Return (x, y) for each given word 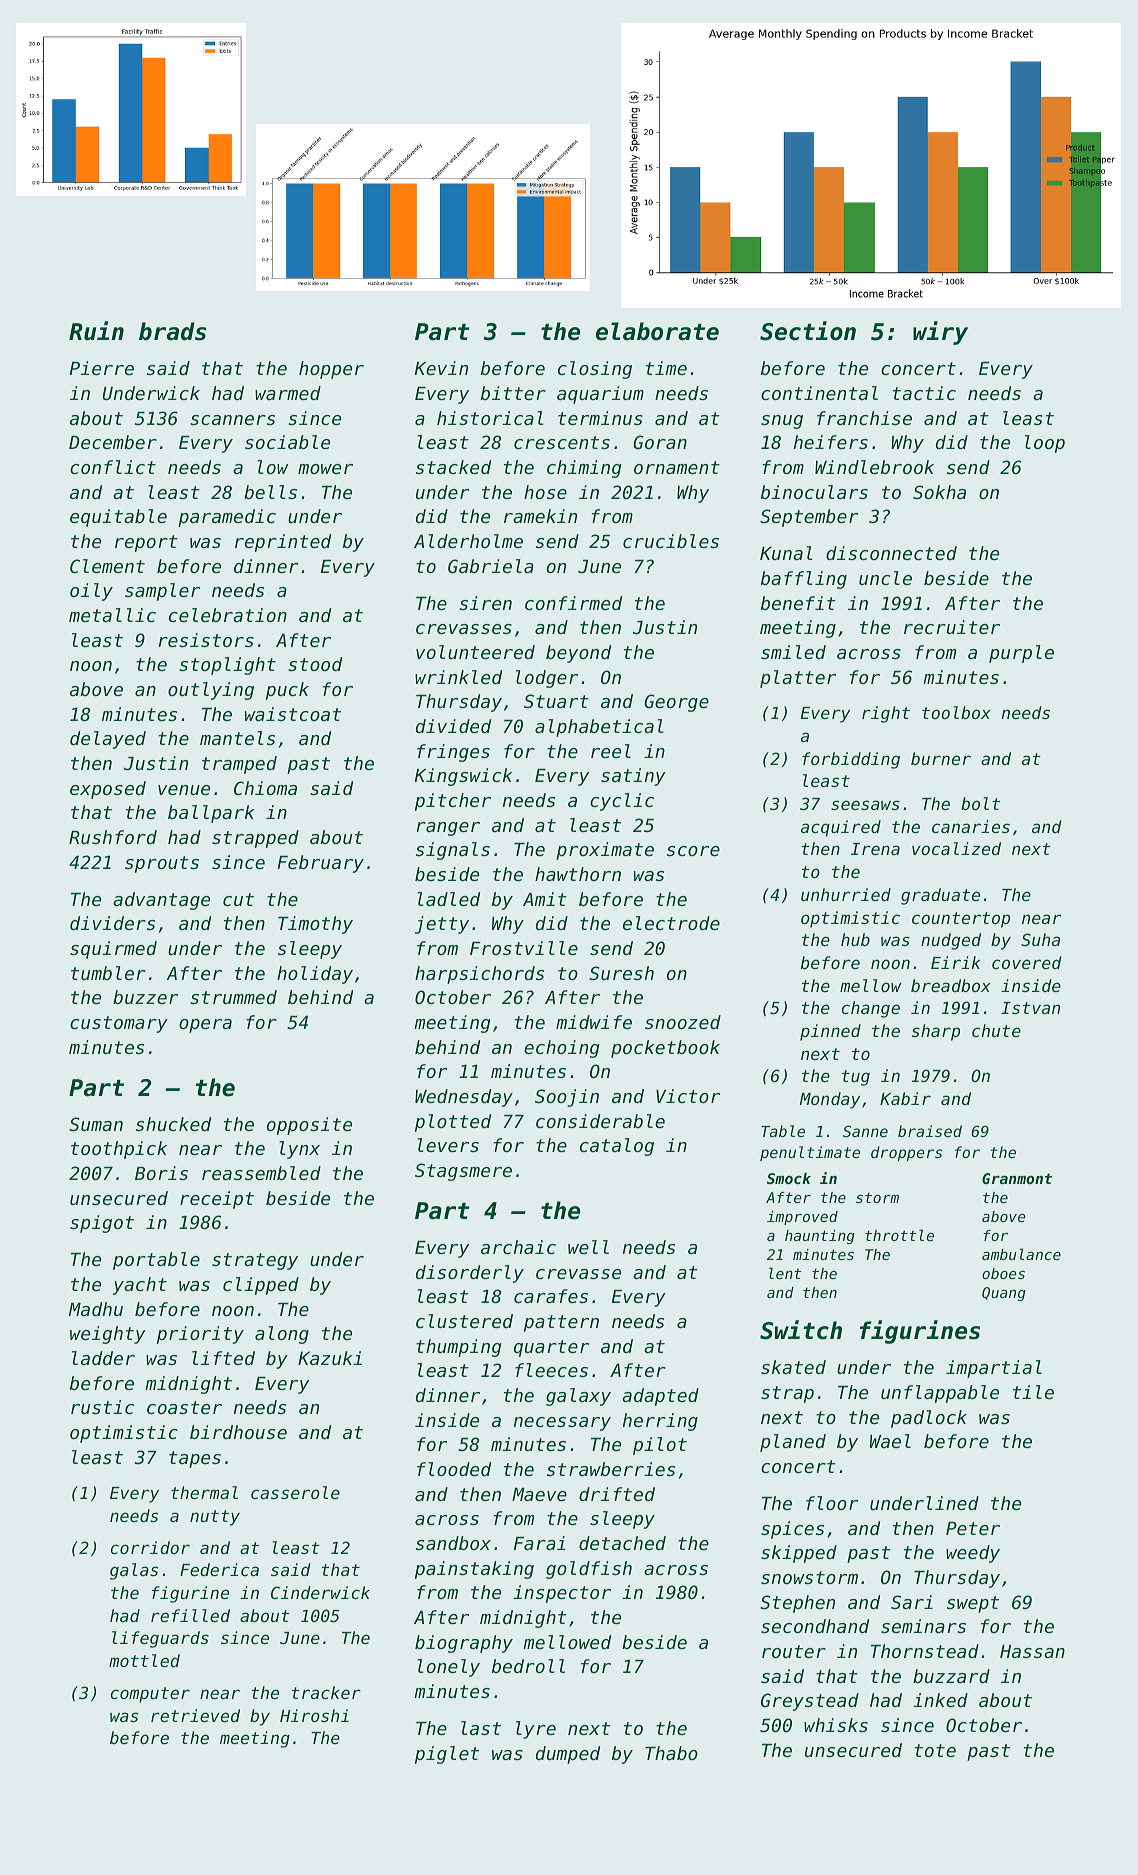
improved (802, 1218)
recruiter (952, 627)
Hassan (1032, 1651)
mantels (237, 738)
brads (172, 331)
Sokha (939, 492)
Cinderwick (320, 1592)
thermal (204, 1492)
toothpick (119, 1150)
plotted (453, 1123)
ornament (677, 467)
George (676, 703)
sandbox (453, 1543)
